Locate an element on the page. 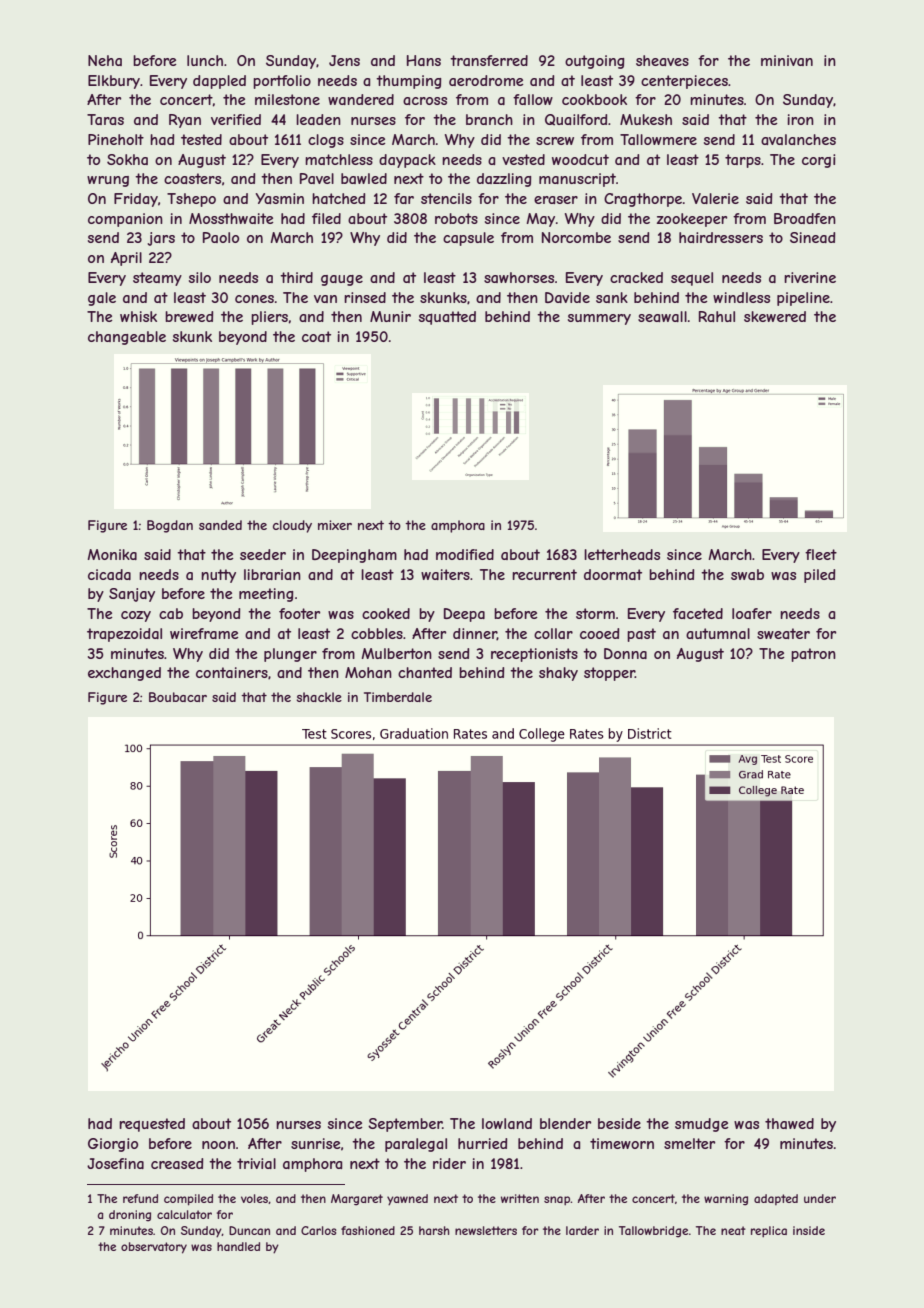  Timberdale is located at coordinates (398, 697).
